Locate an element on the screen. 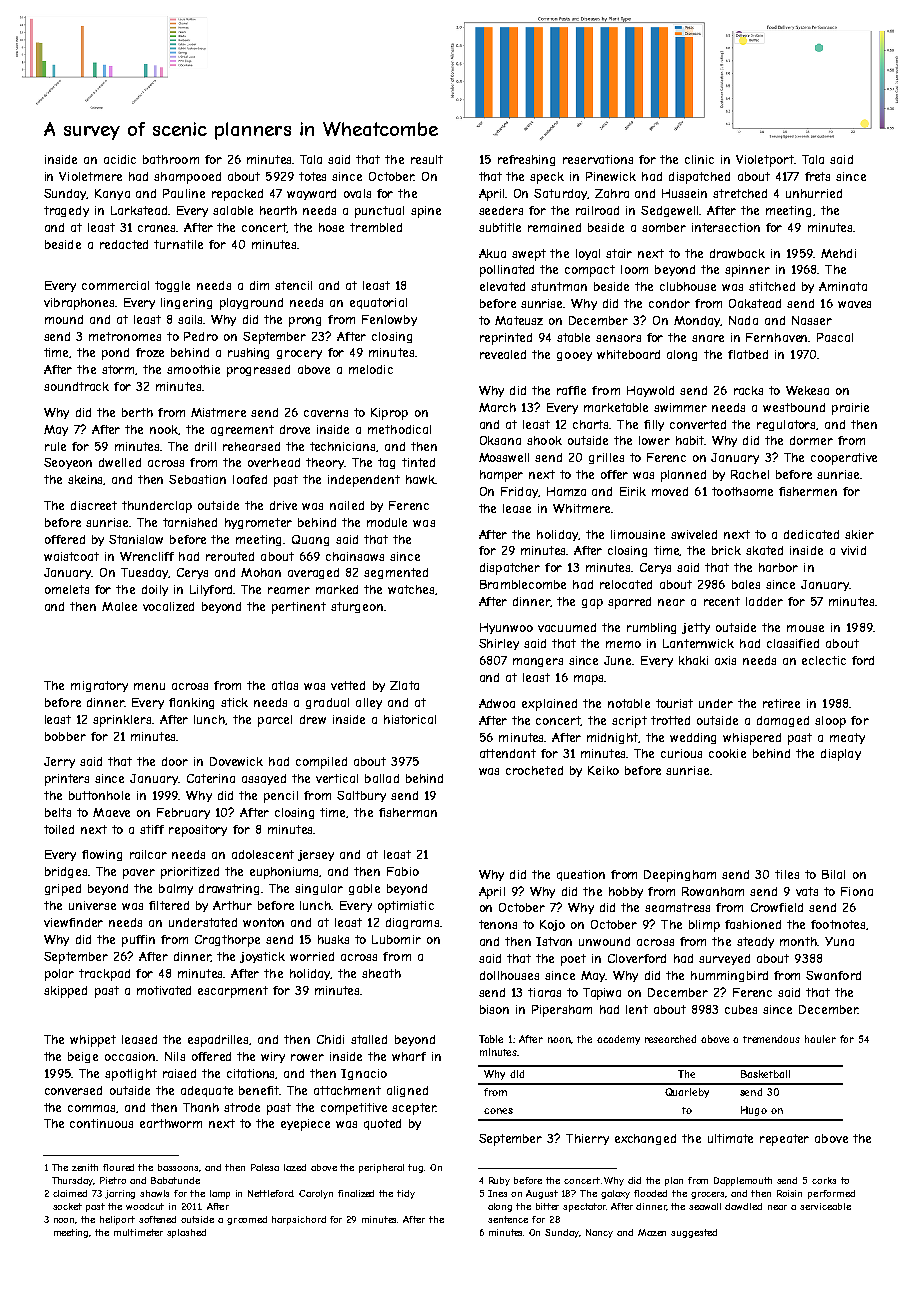  academy is located at coordinates (618, 1040).
